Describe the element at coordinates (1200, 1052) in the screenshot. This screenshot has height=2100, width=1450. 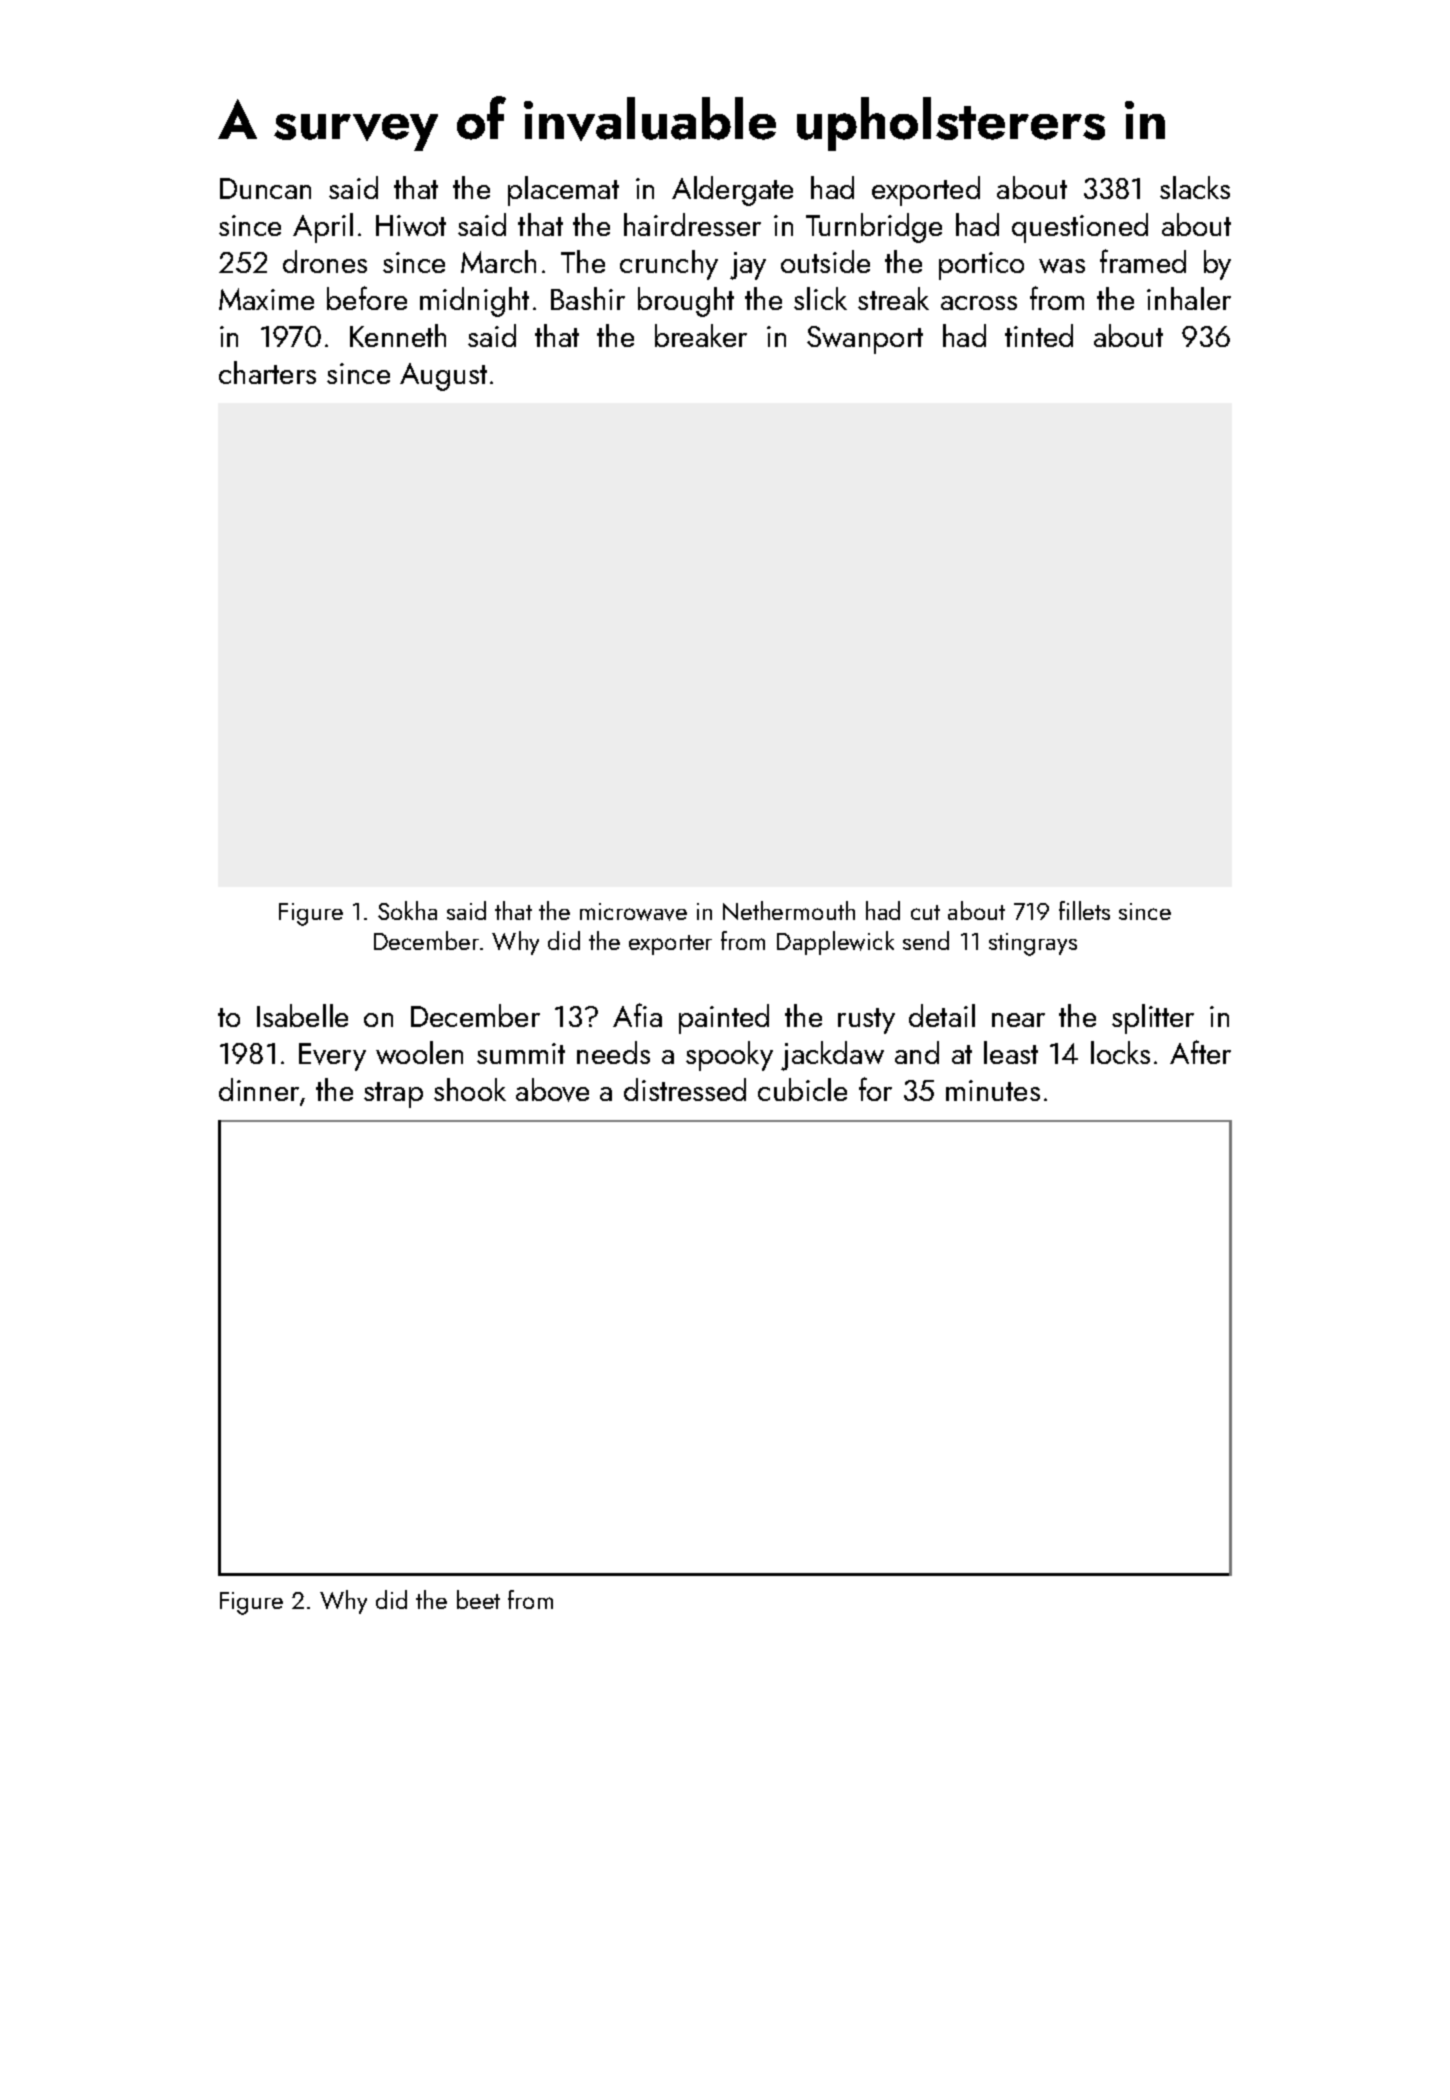
I see `After` at that location.
